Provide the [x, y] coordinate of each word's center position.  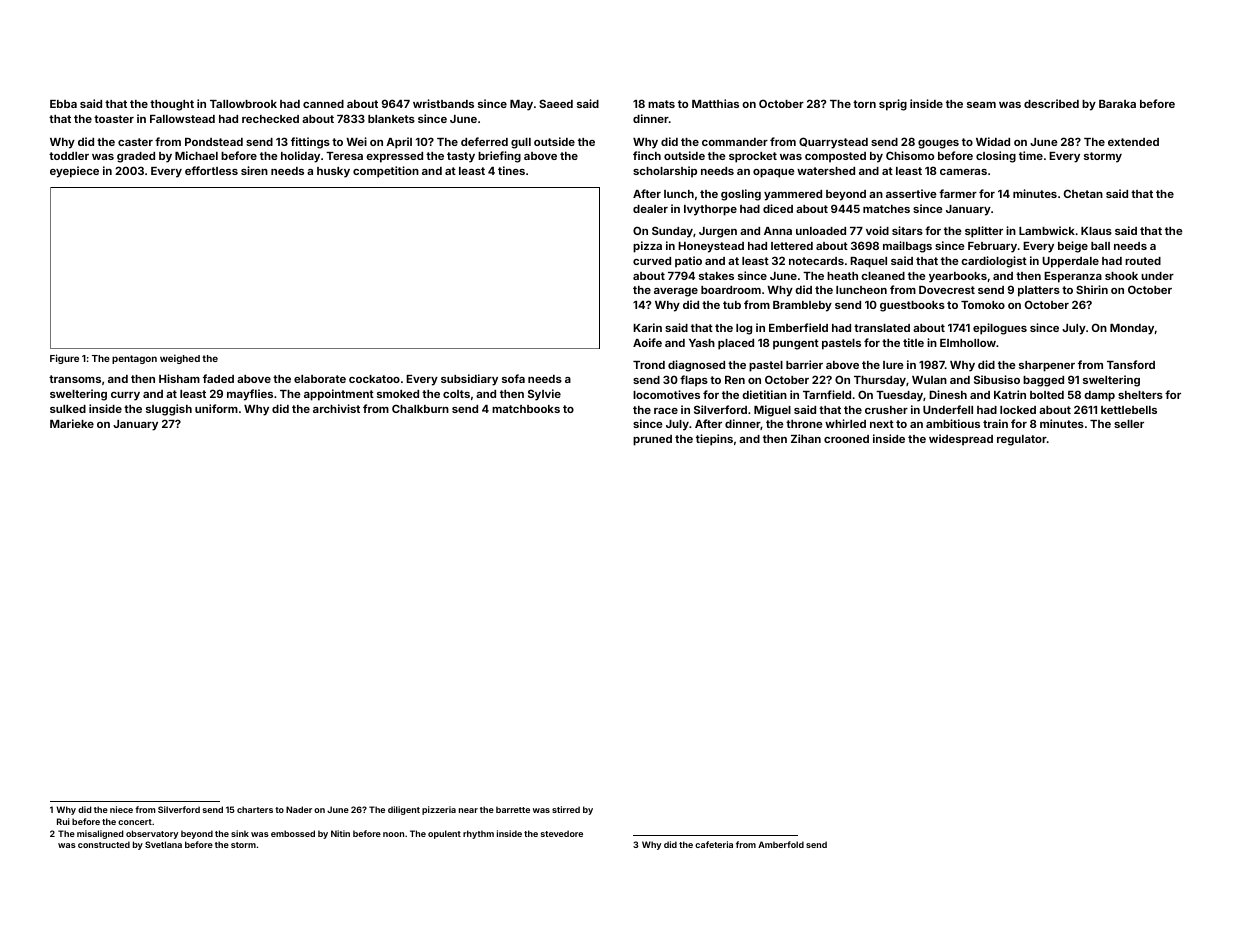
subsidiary [469, 380]
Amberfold [781, 844]
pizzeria [439, 810]
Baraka [1117, 104]
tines [511, 170]
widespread [961, 440]
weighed [180, 359]
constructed [104, 844]
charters [255, 809]
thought [172, 105]
